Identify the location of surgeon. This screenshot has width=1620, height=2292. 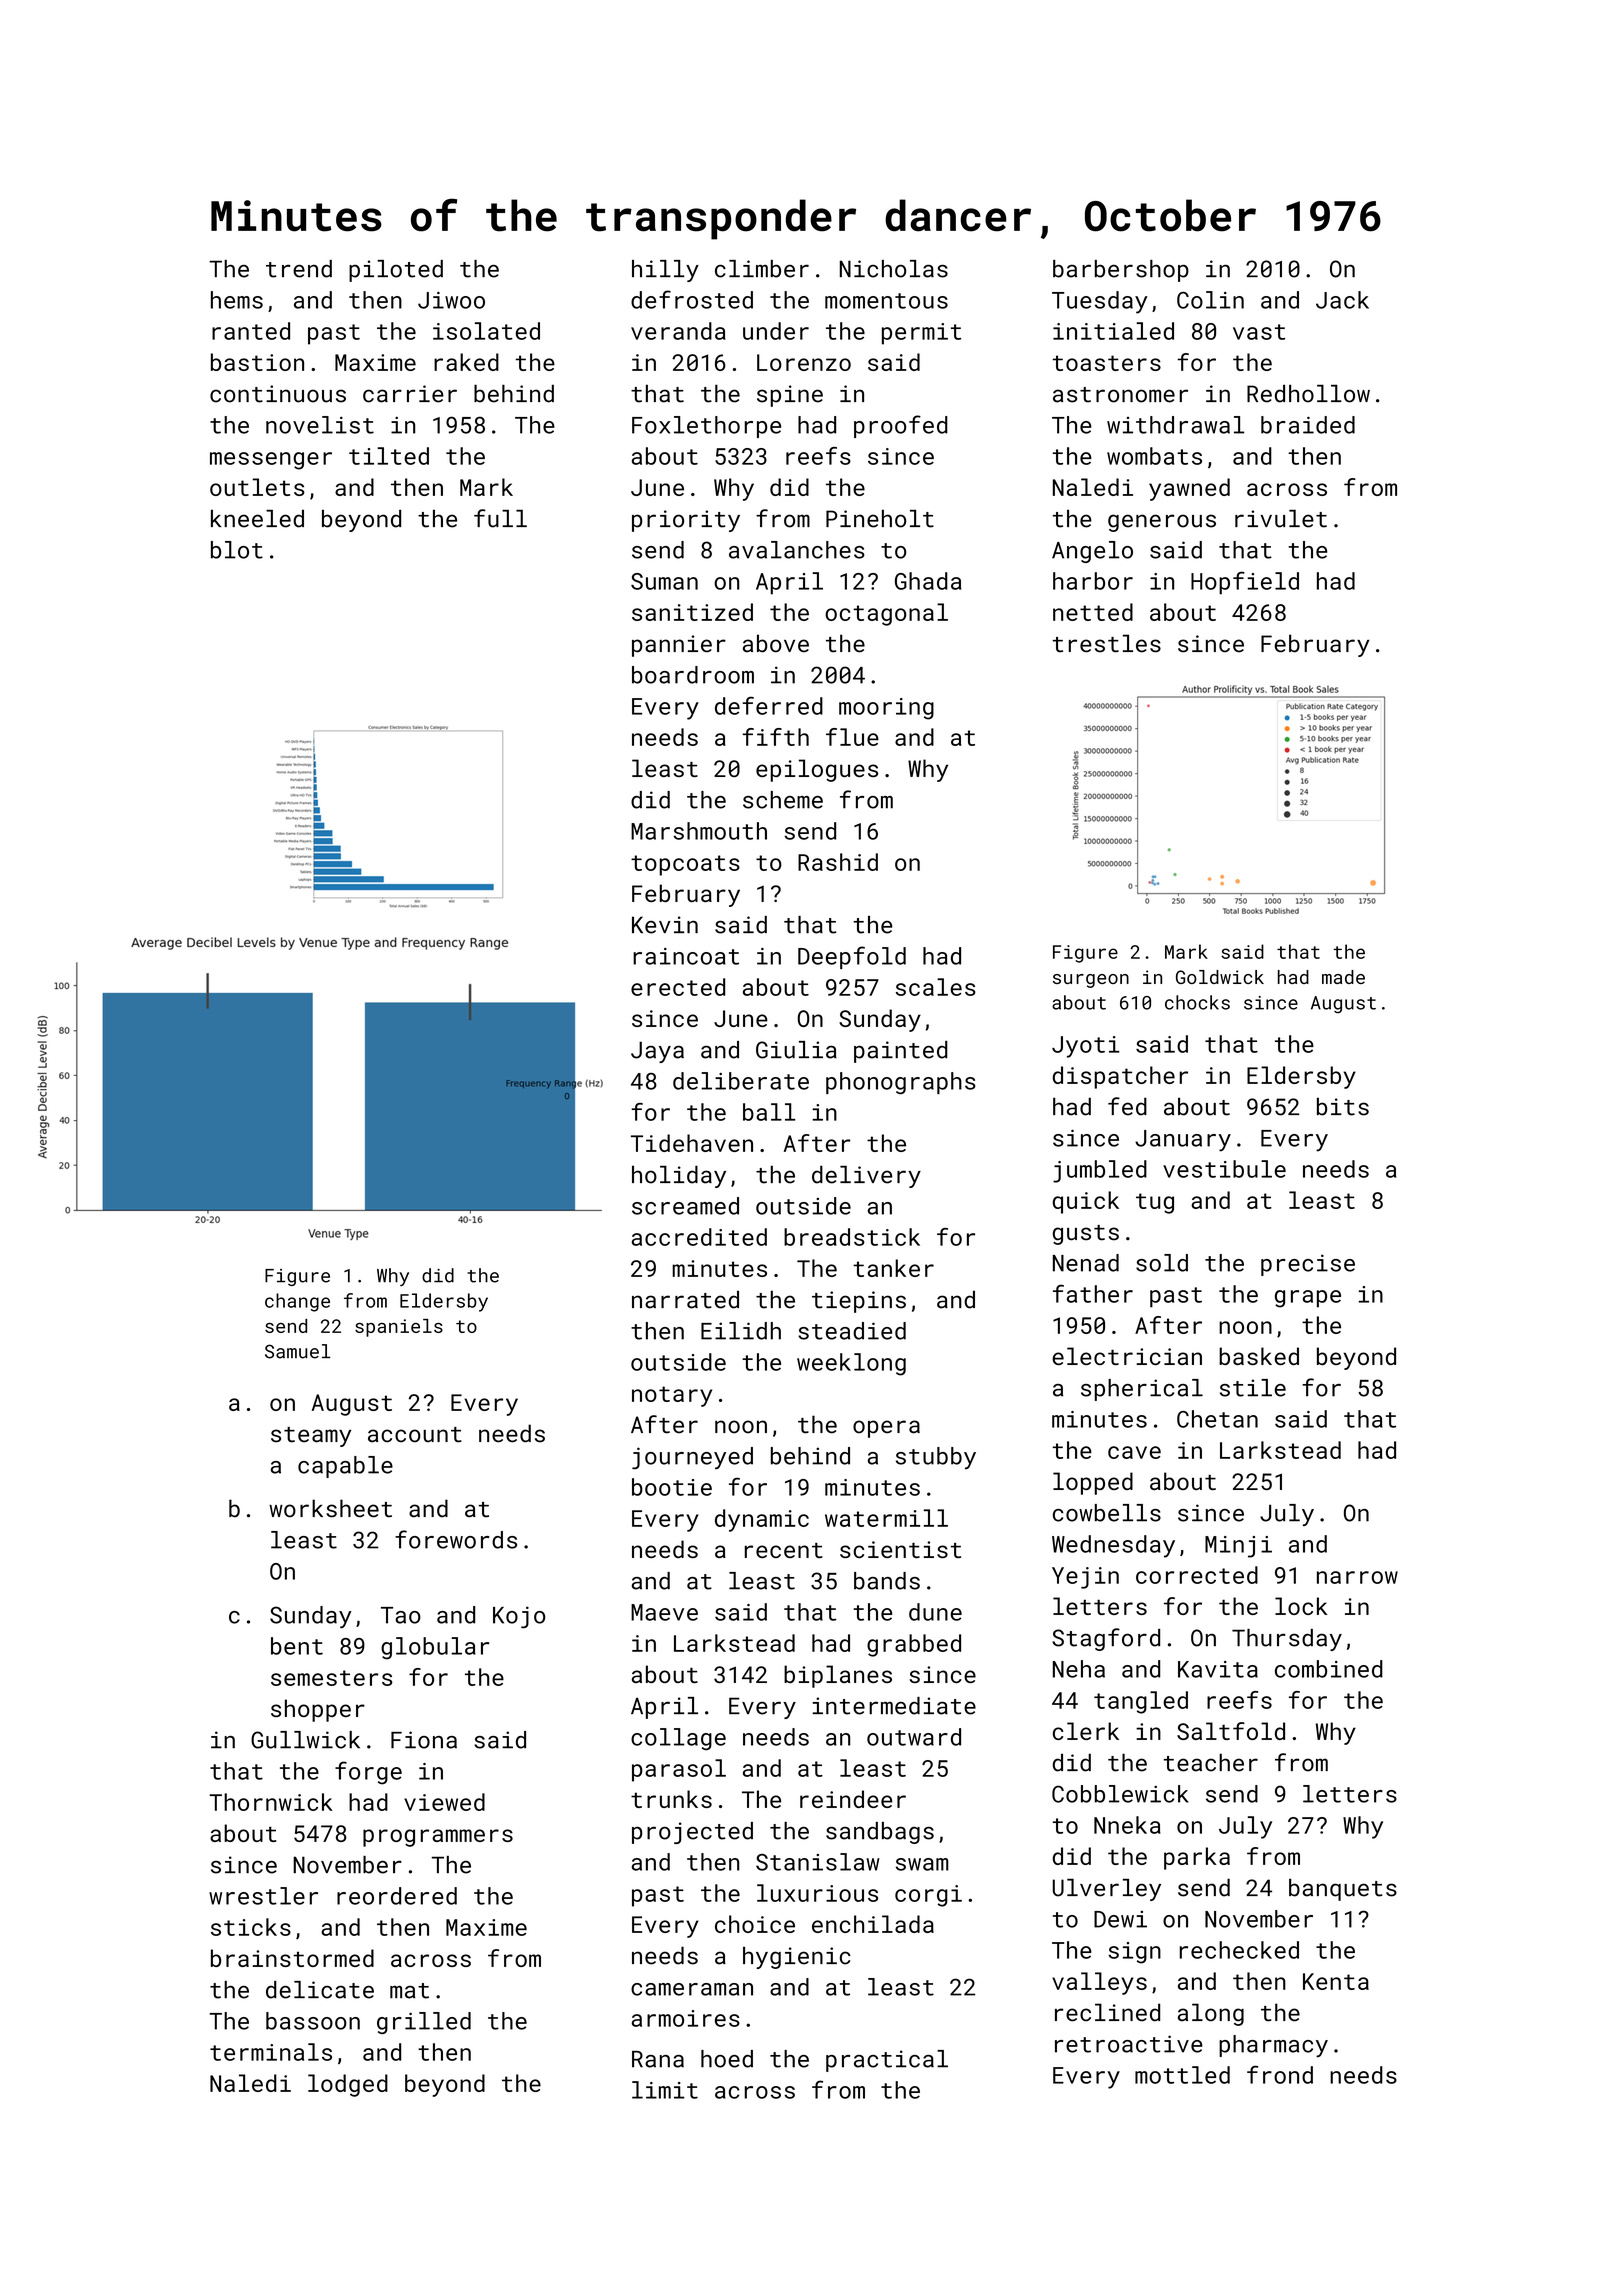
(1091, 981).
